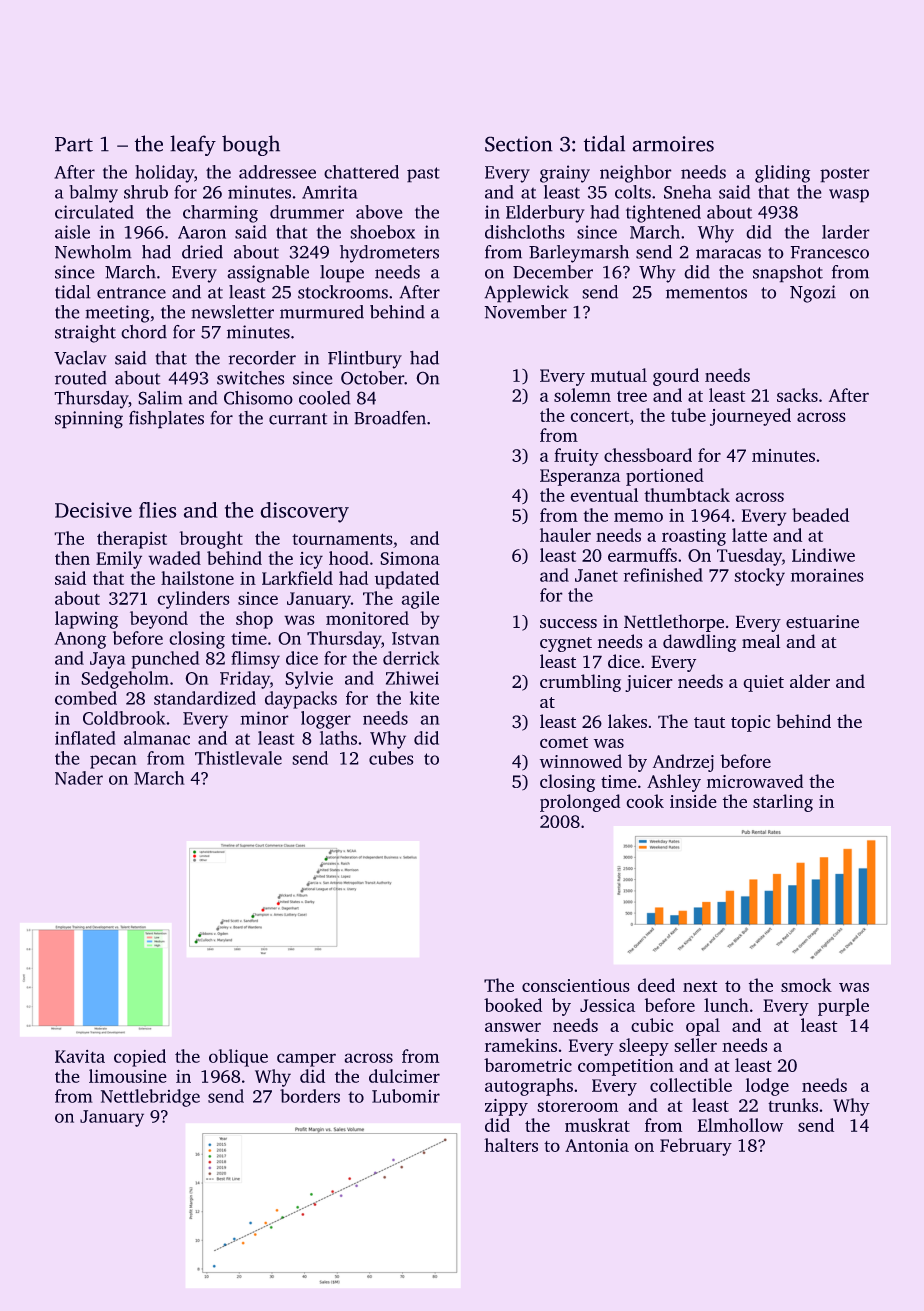 Image resolution: width=924 pixels, height=1311 pixels. Describe the element at coordinates (85, 334) in the image. I see `straight` at that location.
